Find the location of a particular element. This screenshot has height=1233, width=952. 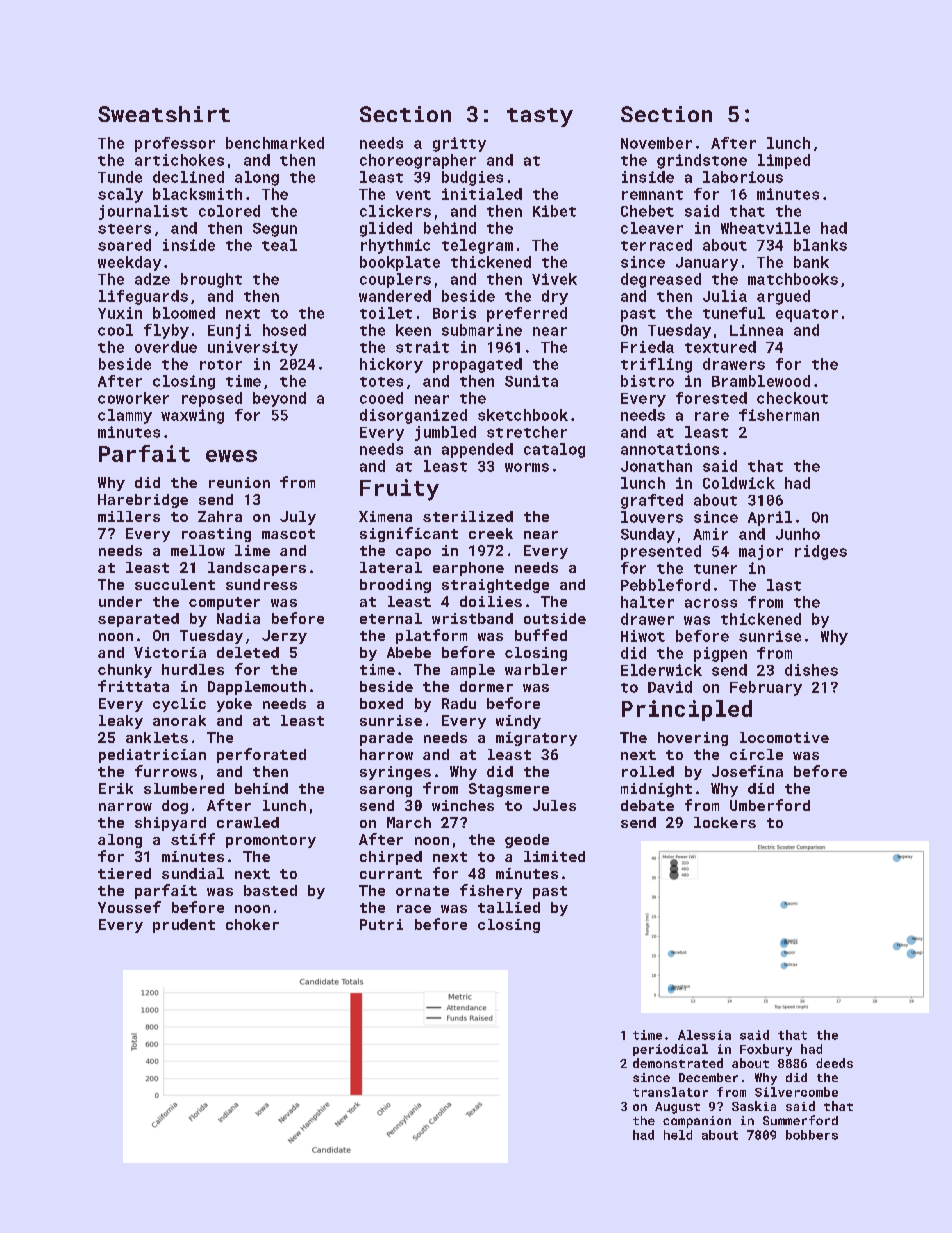

Alessia is located at coordinates (704, 1035).
